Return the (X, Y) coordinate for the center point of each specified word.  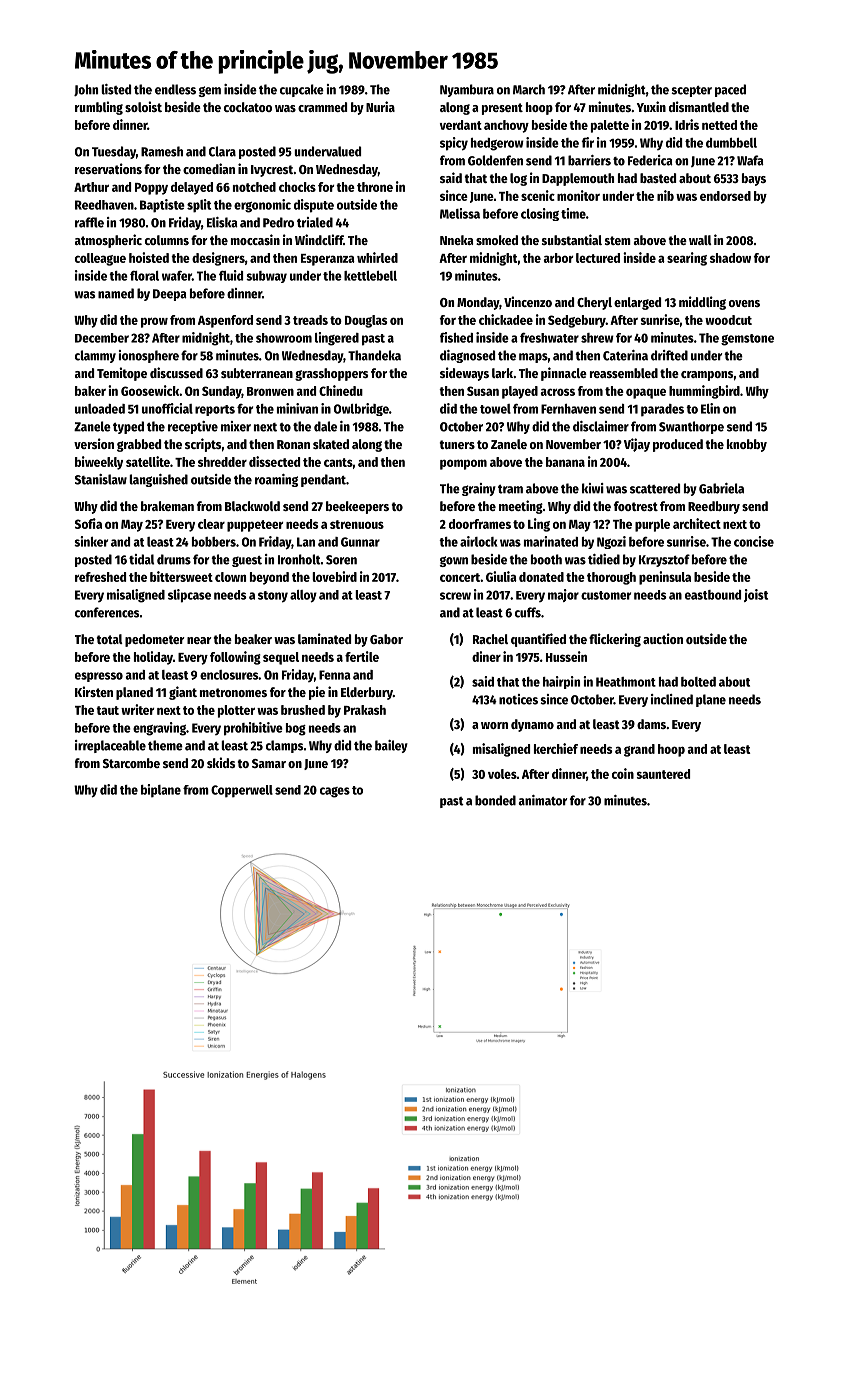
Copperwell (242, 791)
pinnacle (564, 374)
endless (175, 89)
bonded (495, 800)
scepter (691, 91)
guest (247, 561)
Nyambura (467, 90)
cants (338, 462)
